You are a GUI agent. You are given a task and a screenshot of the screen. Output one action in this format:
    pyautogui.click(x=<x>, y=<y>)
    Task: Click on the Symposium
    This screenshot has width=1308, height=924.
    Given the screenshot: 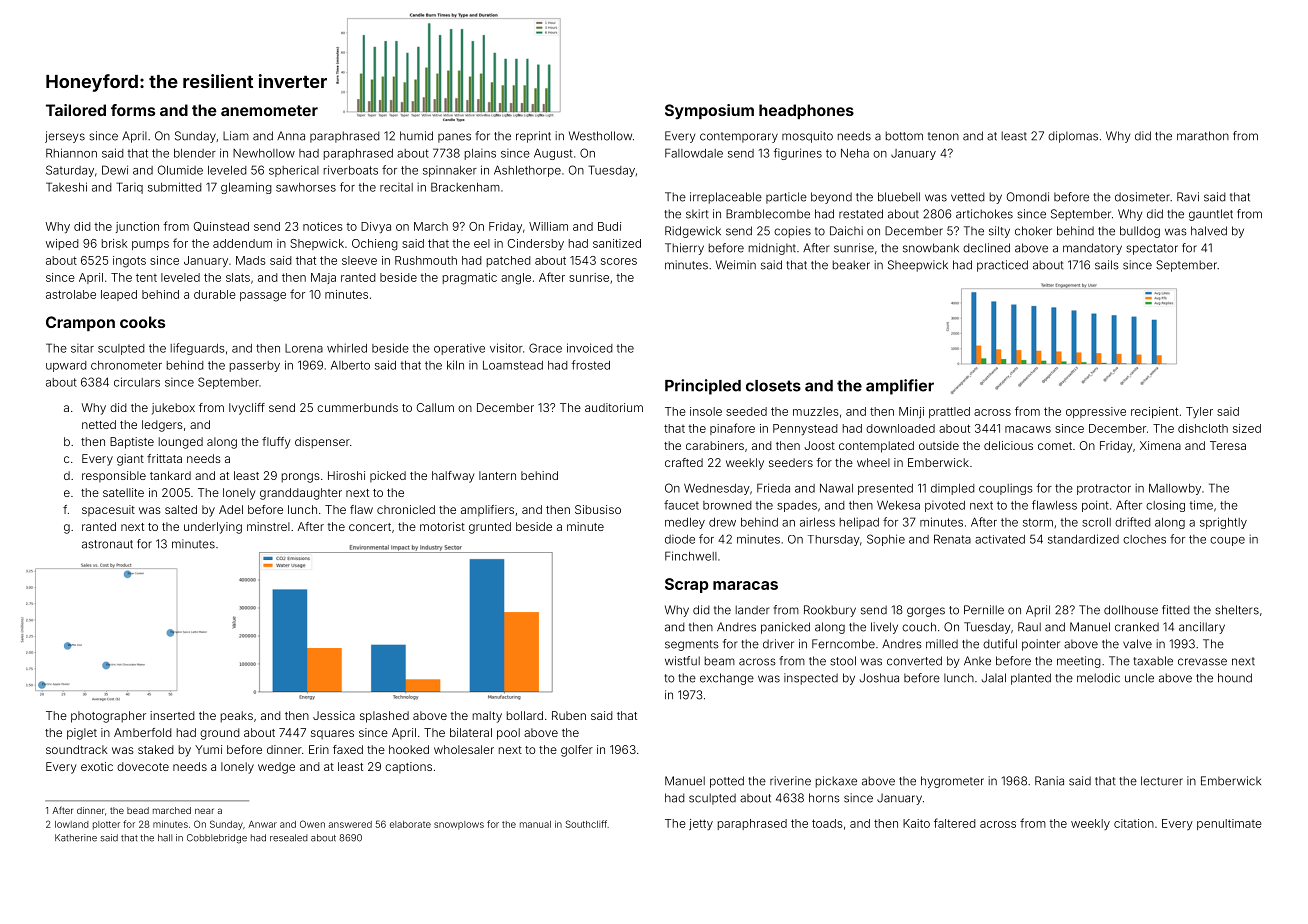 What is the action you would take?
    pyautogui.click(x=709, y=111)
